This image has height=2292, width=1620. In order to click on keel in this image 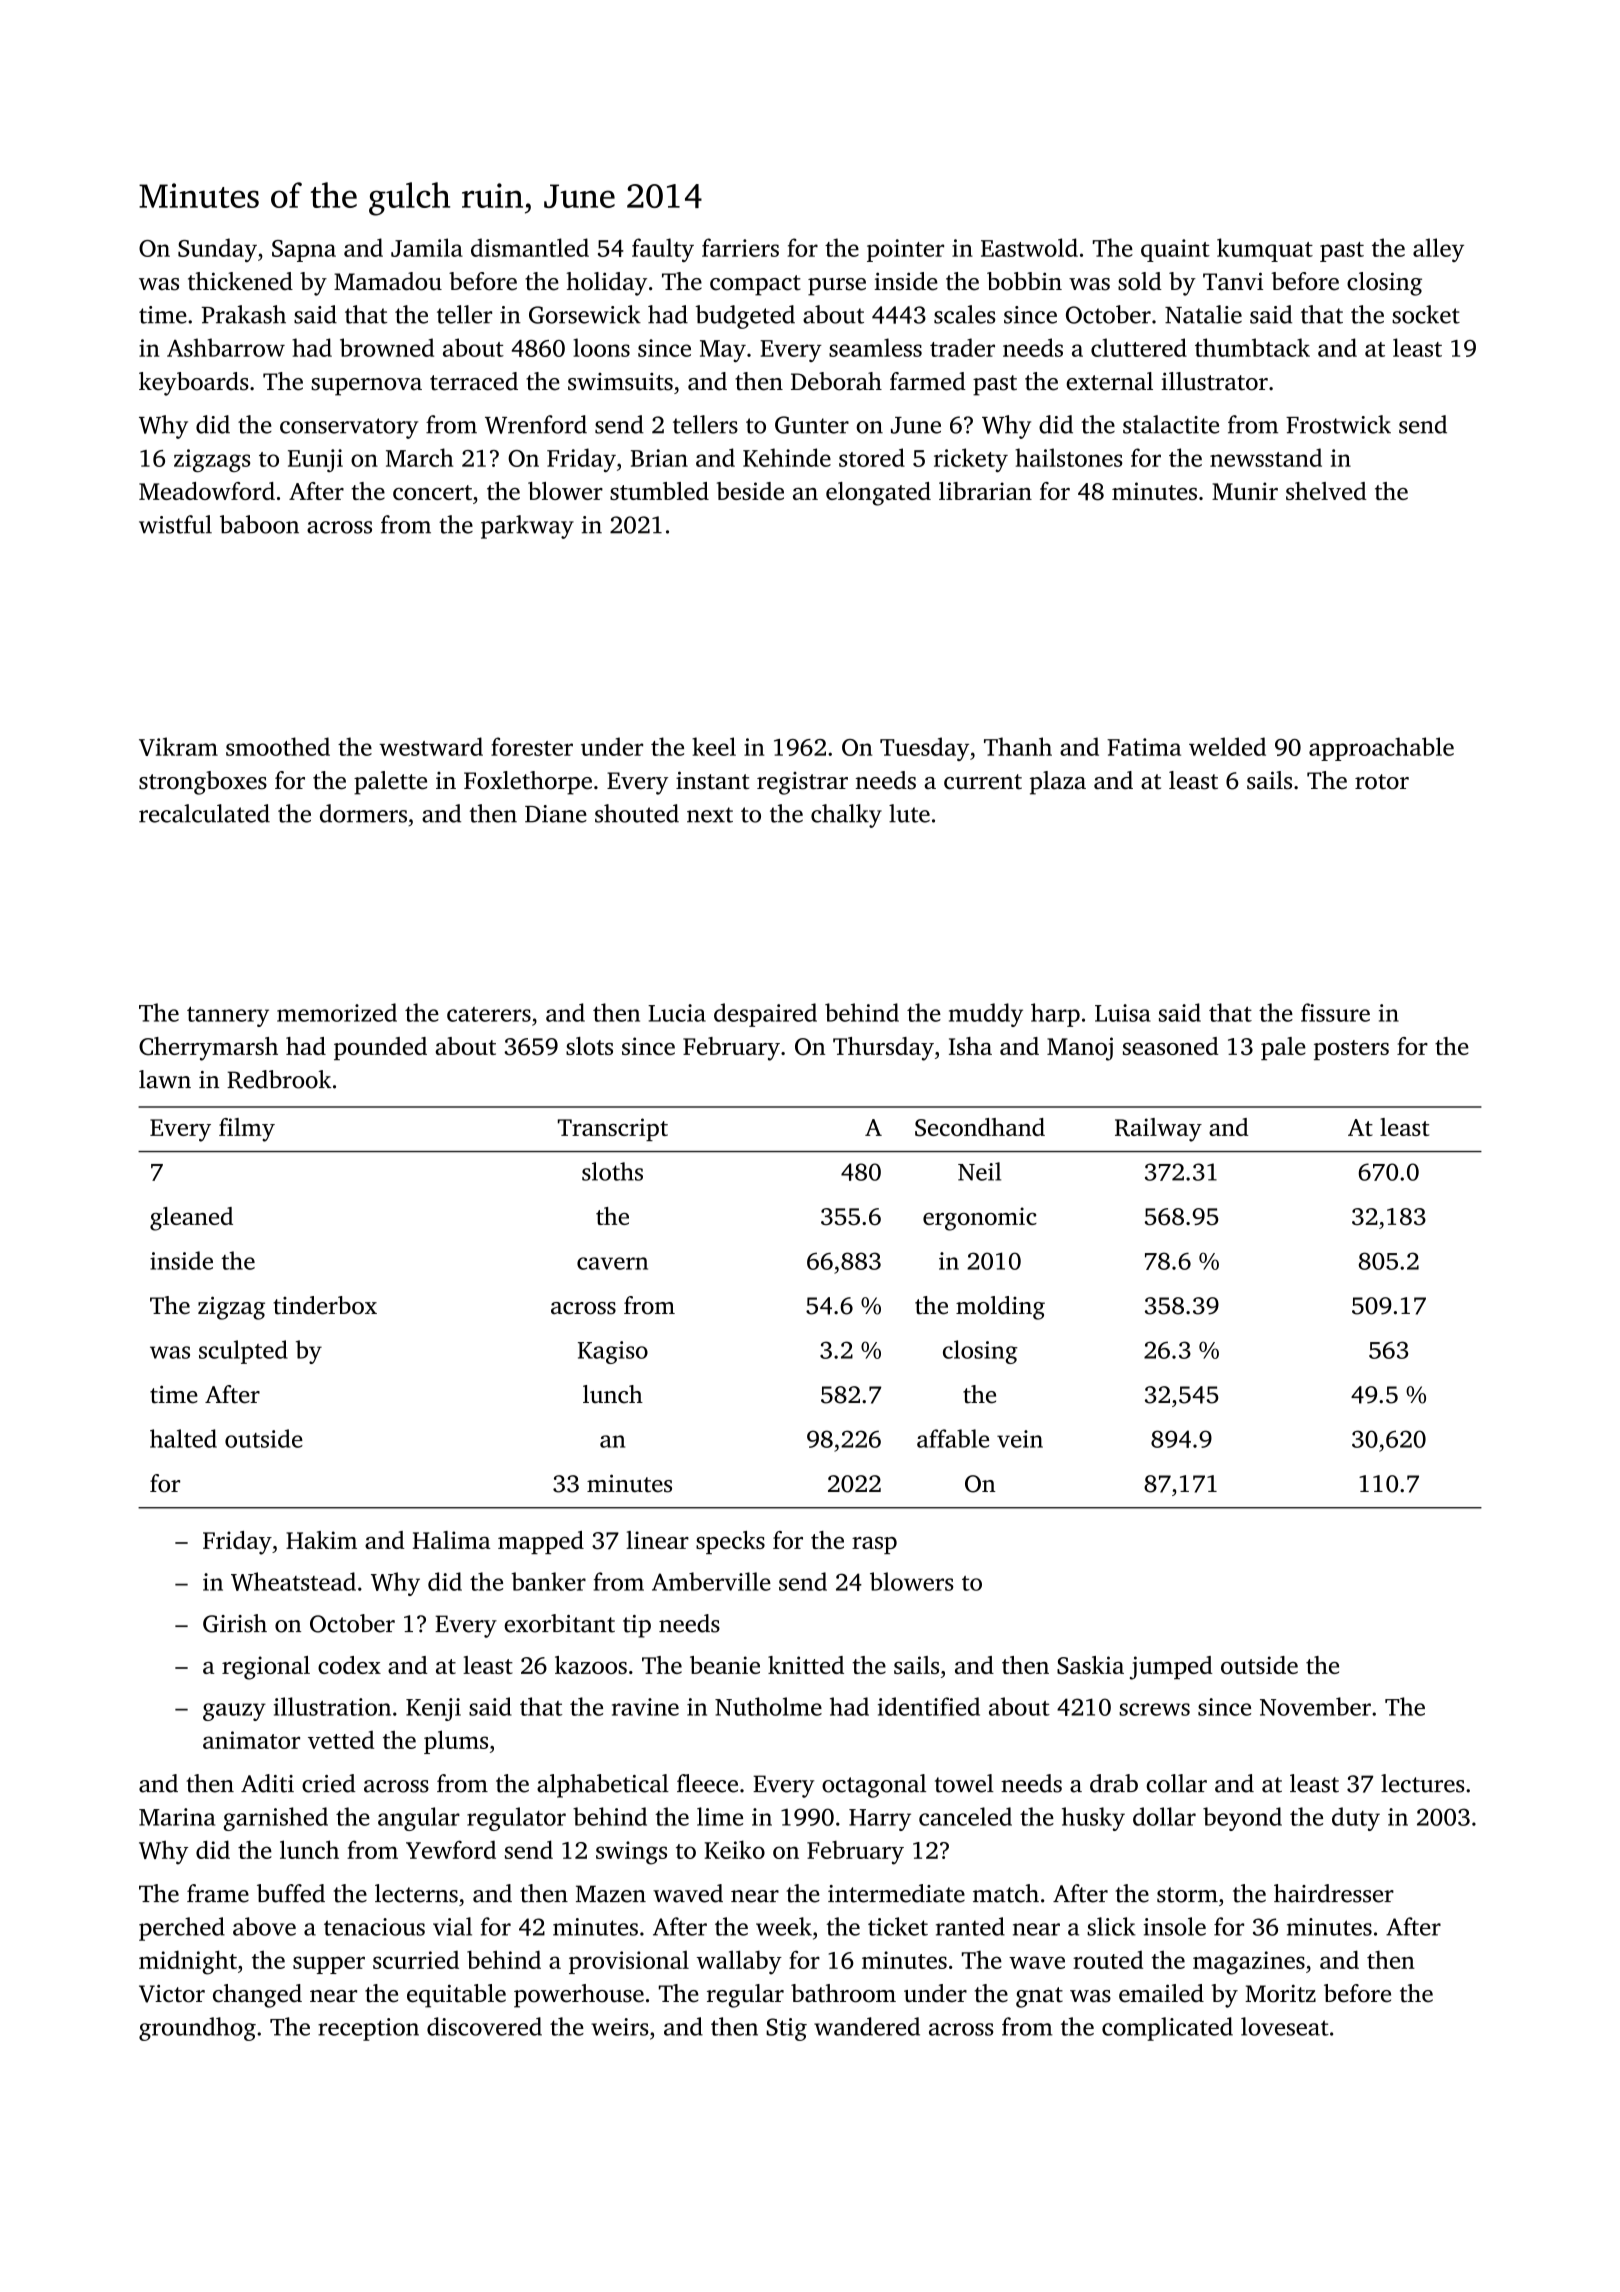, I will do `click(714, 746)`.
